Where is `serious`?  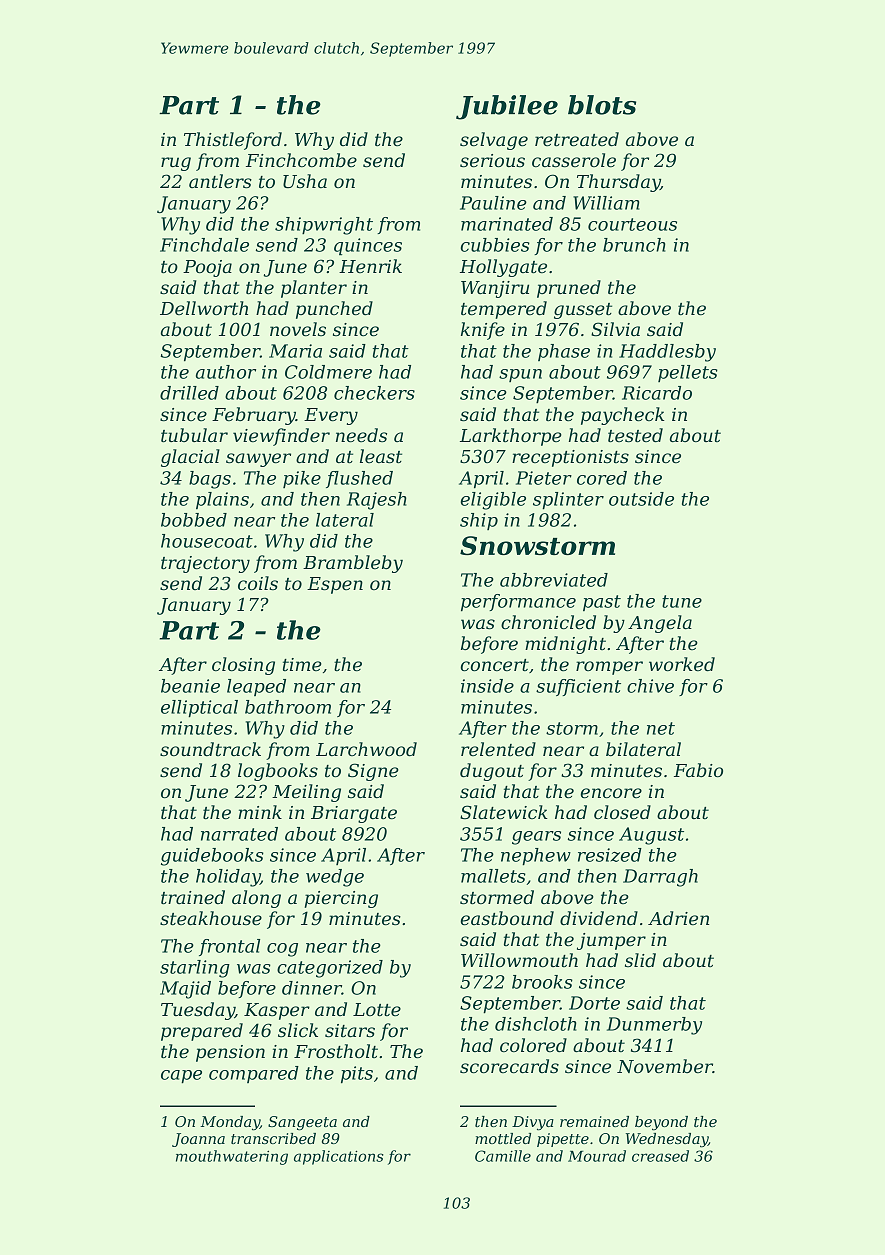 serious is located at coordinates (492, 161).
